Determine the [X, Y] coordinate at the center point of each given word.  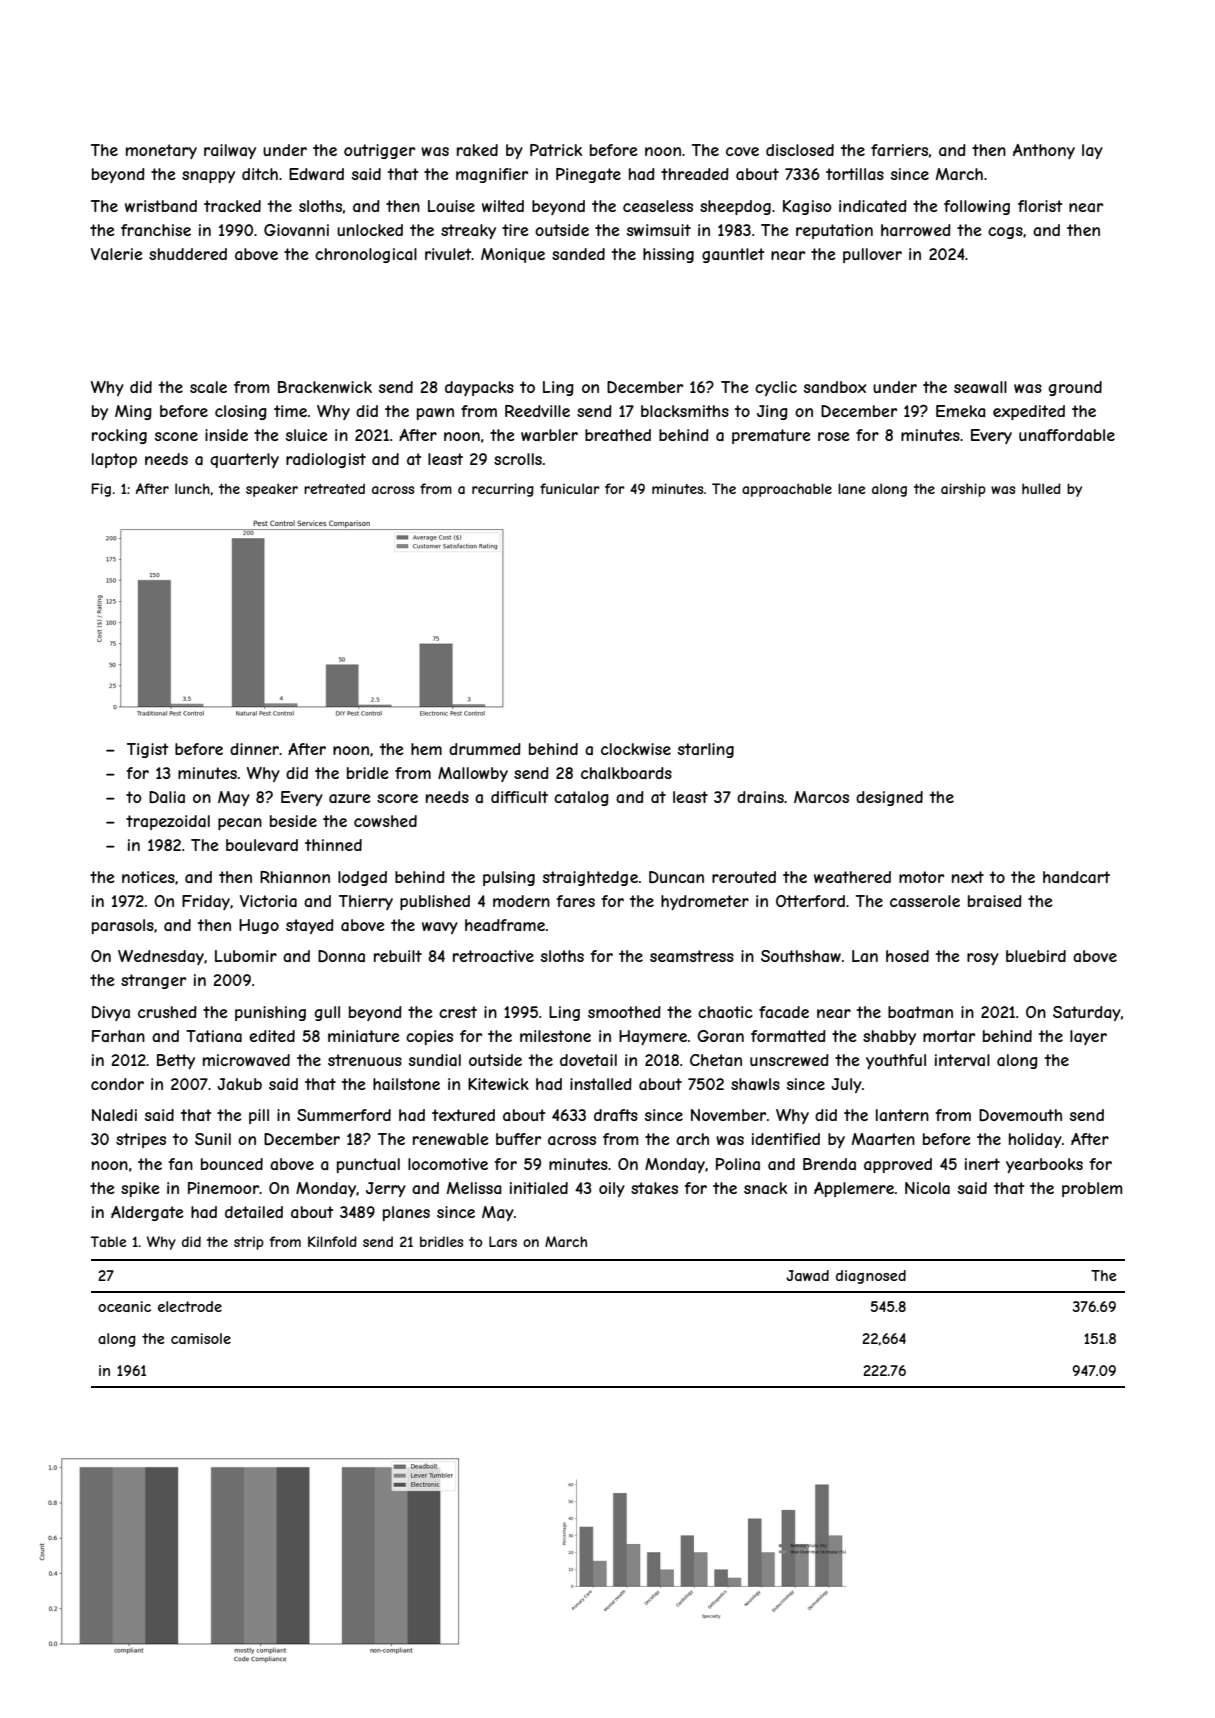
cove [742, 151]
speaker [272, 490]
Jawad [807, 1275]
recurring [503, 490]
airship [963, 490]
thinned [333, 845]
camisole [201, 1338]
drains [760, 797]
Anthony [1044, 151]
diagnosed [871, 1277]
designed [889, 798]
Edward [316, 174]
